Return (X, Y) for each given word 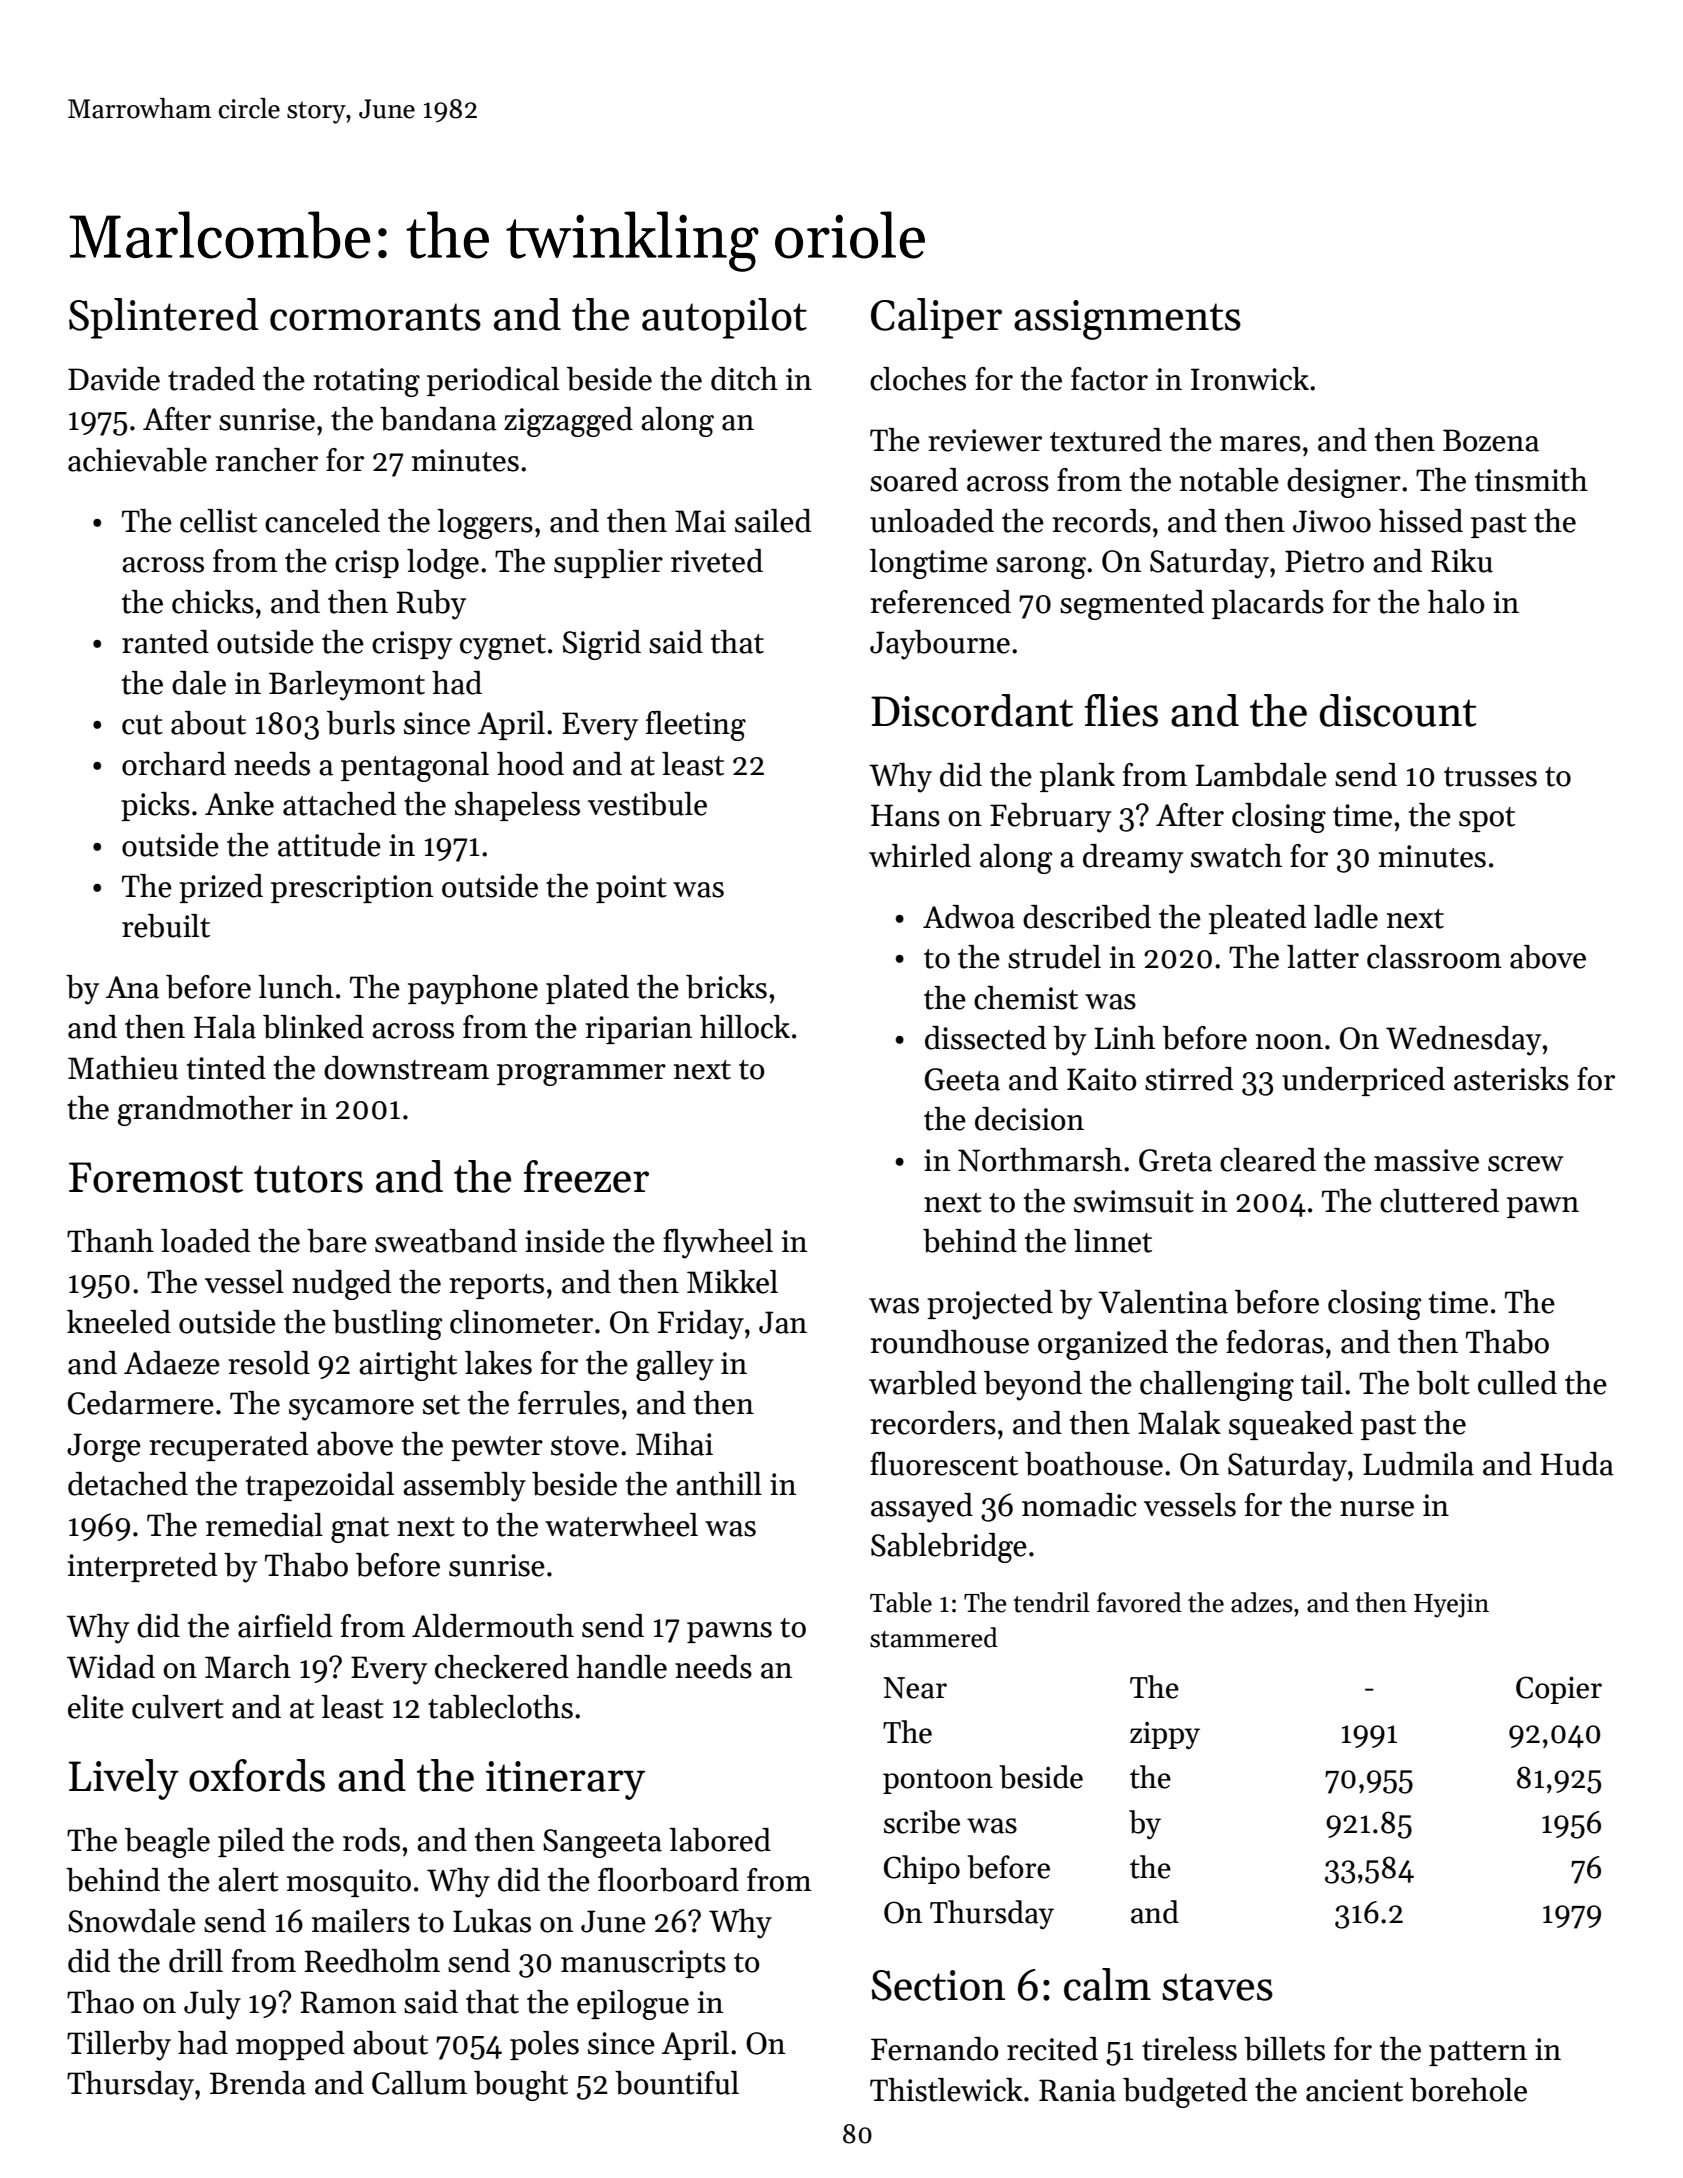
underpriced (1363, 1081)
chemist (1026, 998)
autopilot (724, 318)
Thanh (110, 1241)
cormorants (375, 317)
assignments (1127, 320)
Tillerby (119, 2046)
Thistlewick (946, 2090)
